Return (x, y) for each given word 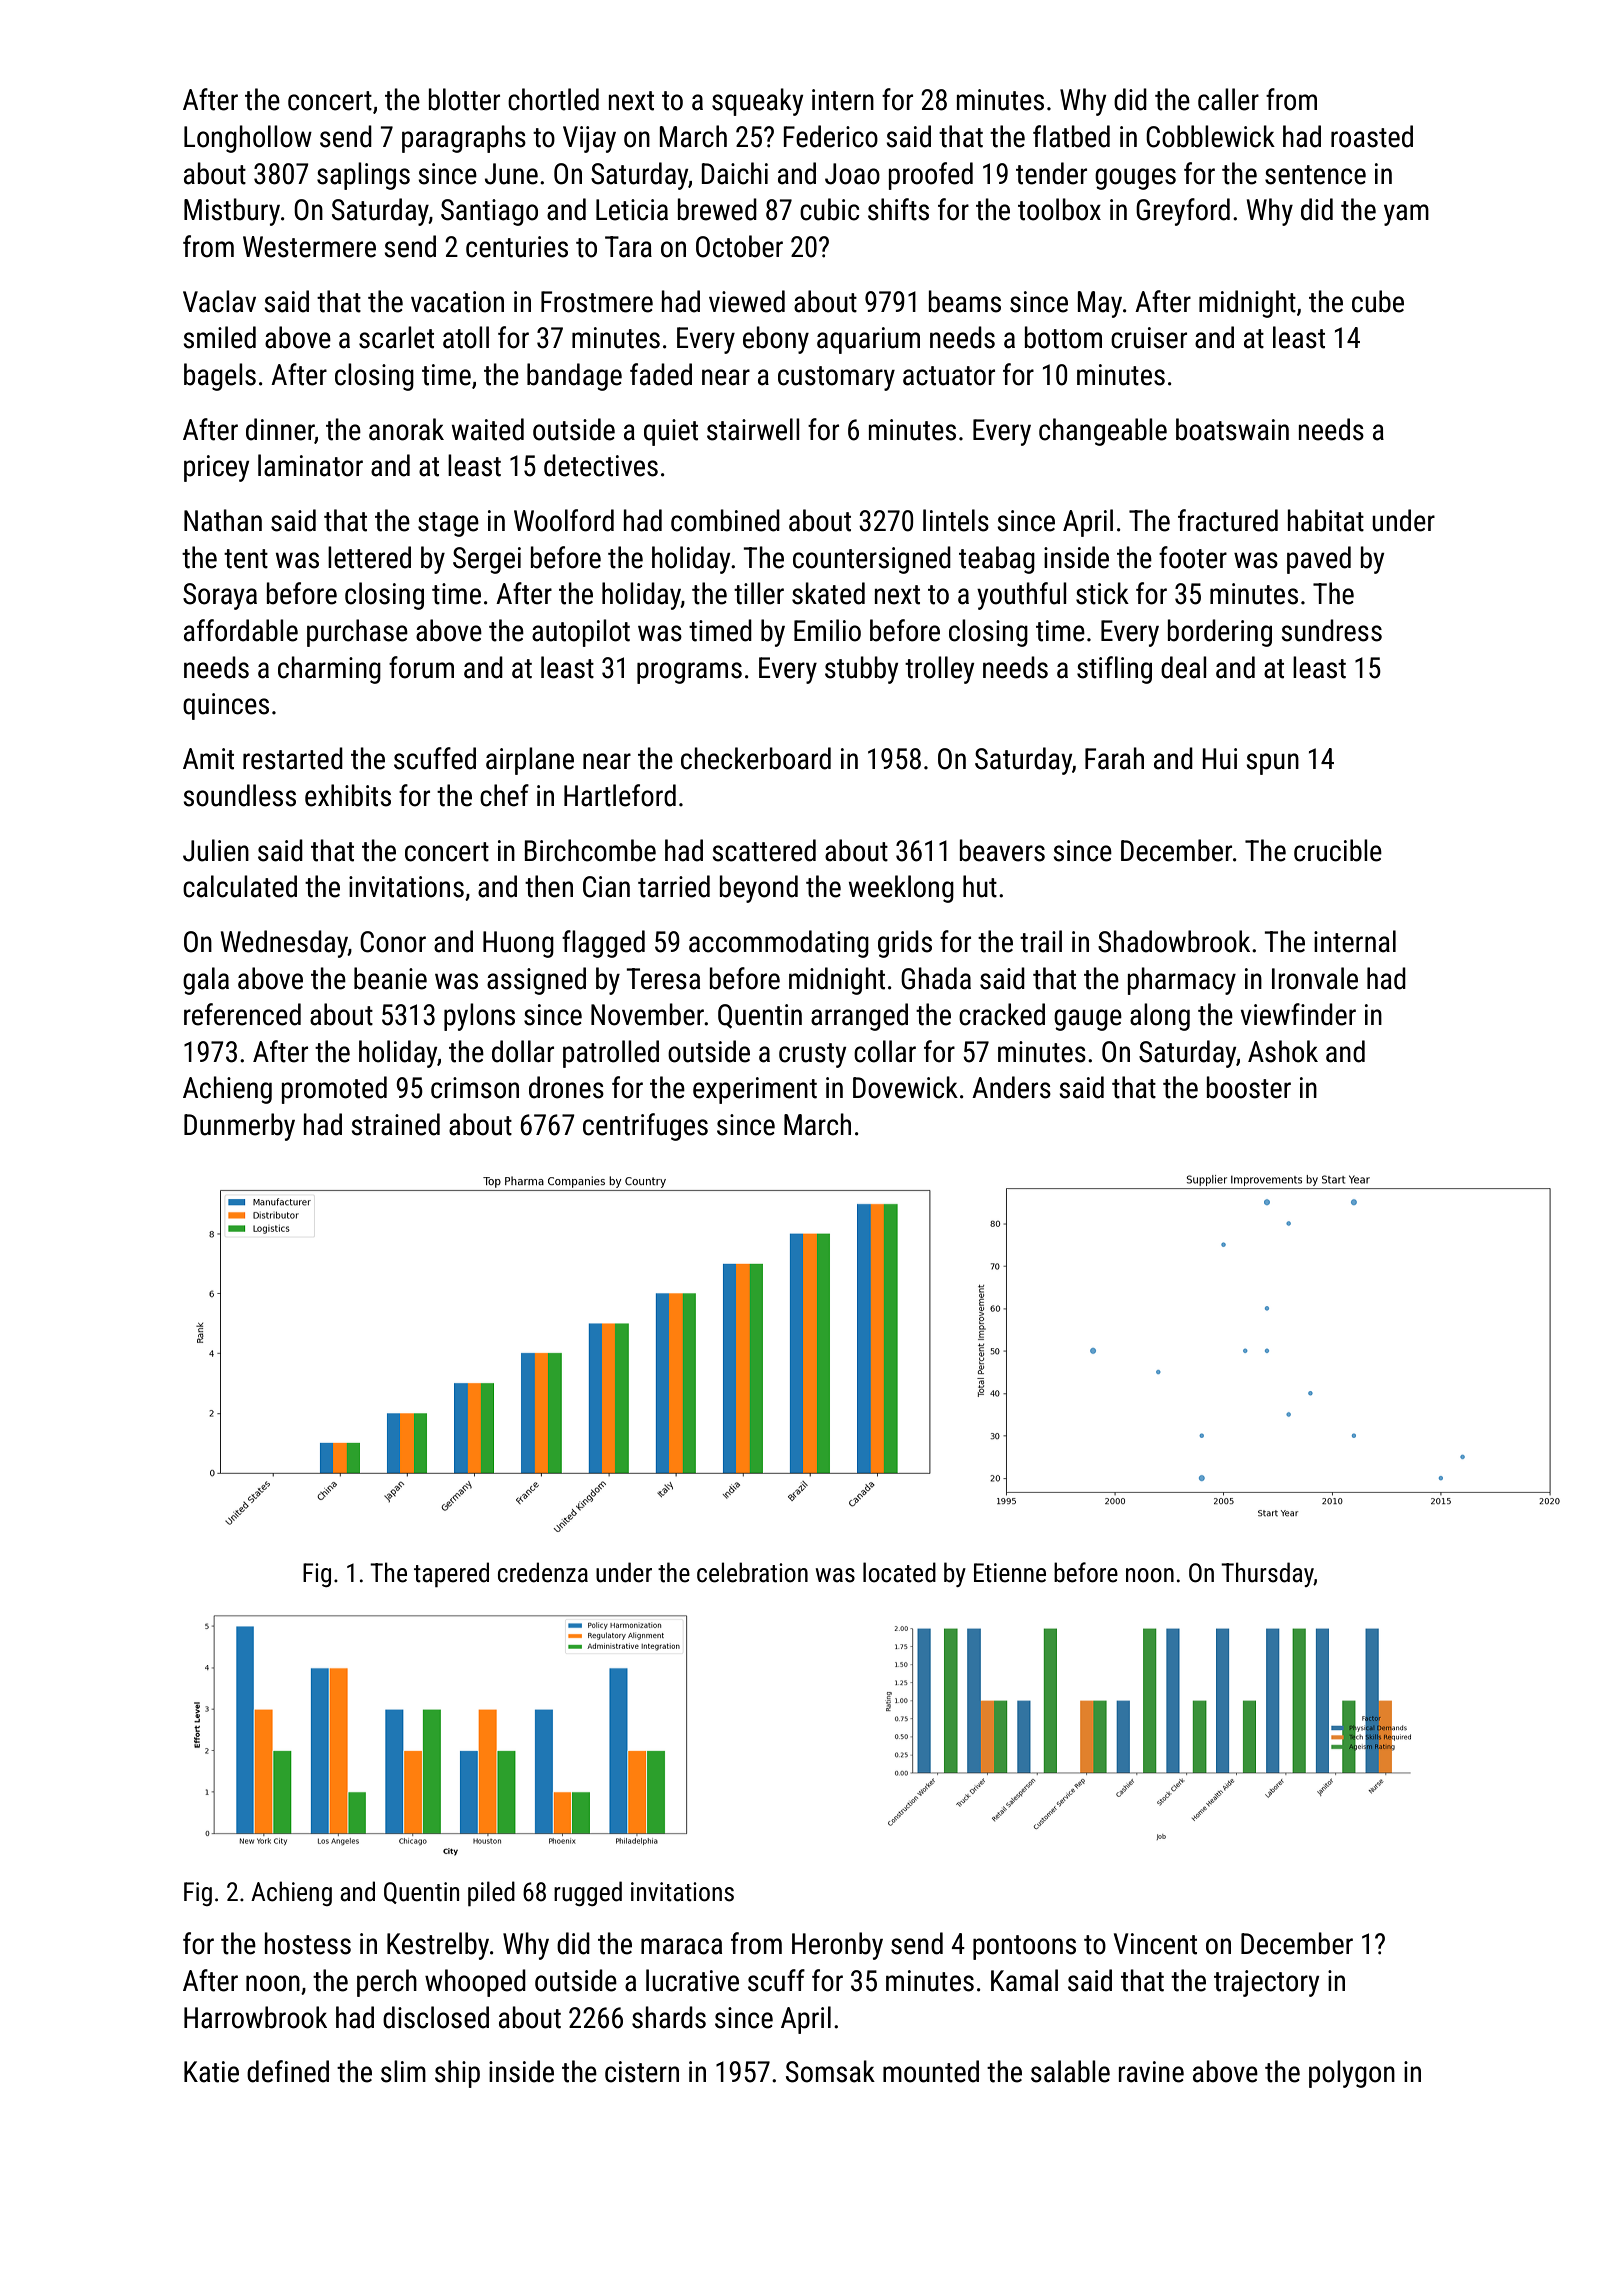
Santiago (489, 212)
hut (980, 886)
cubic (829, 209)
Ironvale (1315, 978)
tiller (759, 593)
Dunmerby (239, 1127)
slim (403, 2071)
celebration (752, 1572)
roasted (1372, 136)
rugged (588, 1893)
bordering (1220, 633)
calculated (240, 886)
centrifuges (645, 1127)
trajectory (1266, 1983)
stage (448, 524)
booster (1249, 1087)
